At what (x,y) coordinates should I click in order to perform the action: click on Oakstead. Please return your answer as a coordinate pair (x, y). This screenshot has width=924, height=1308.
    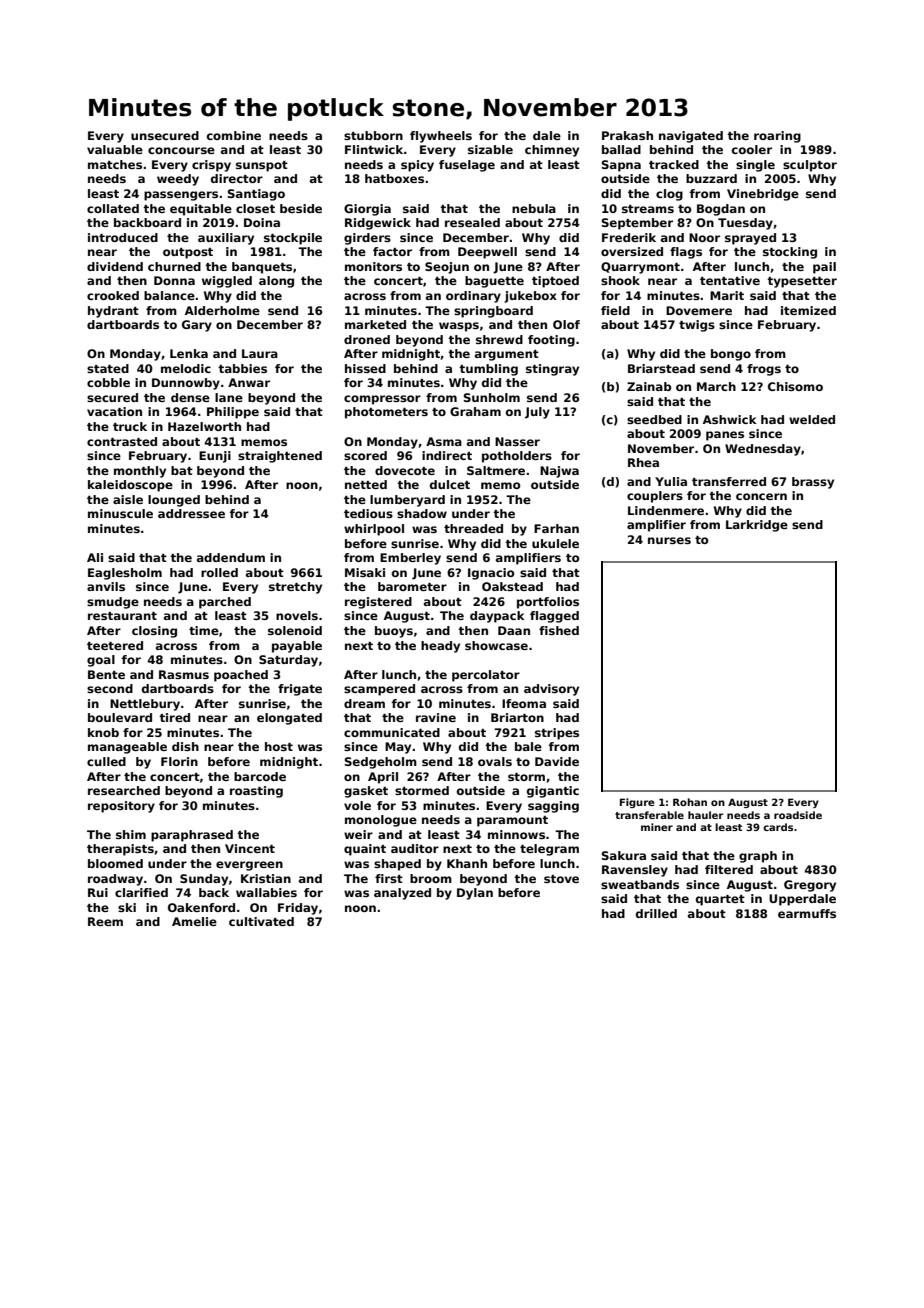
    Looking at the image, I should click on (512, 586).
